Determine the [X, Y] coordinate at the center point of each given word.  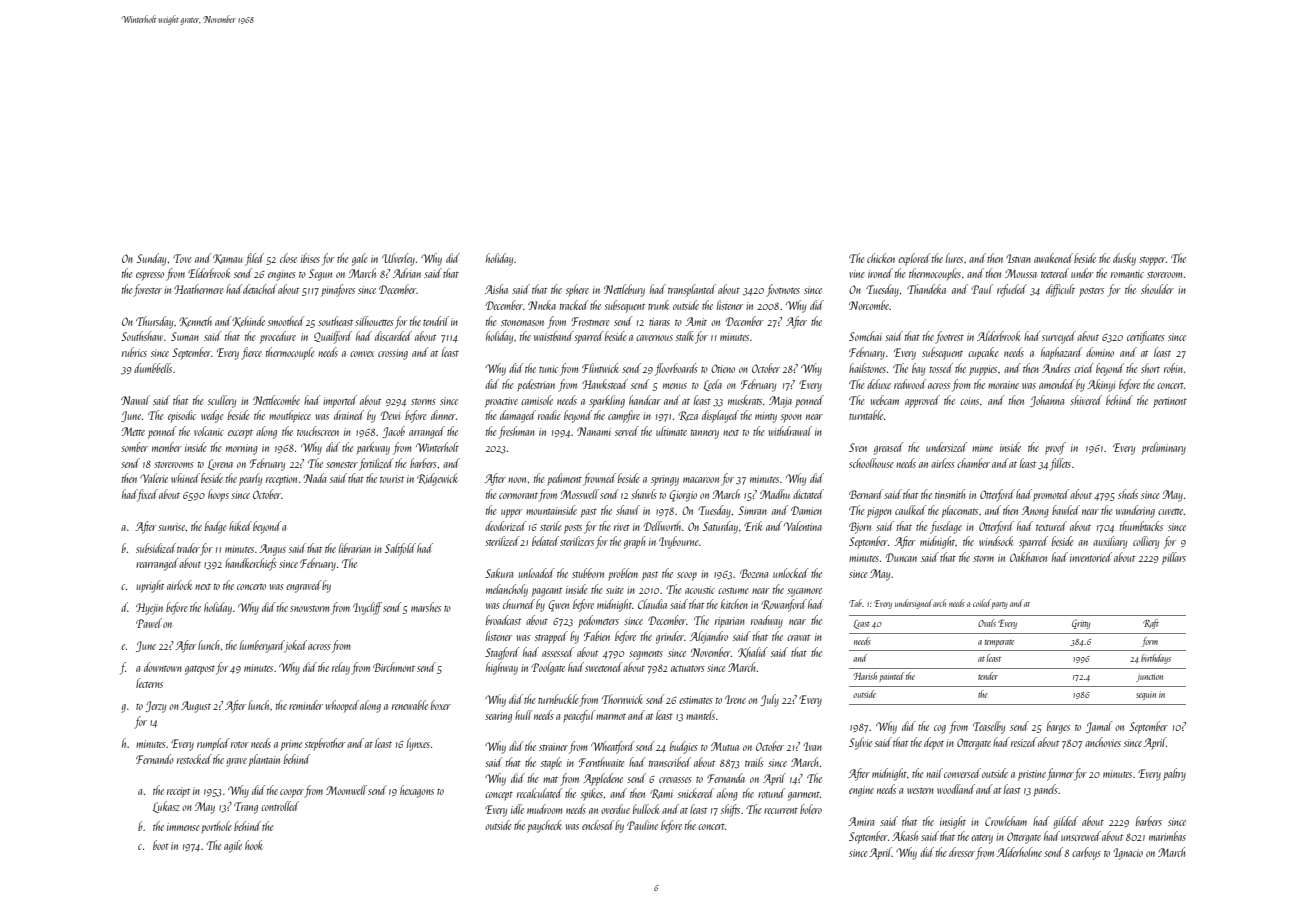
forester [147, 290]
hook [254, 845]
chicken [881, 258]
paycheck [544, 826]
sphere [577, 290]
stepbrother [325, 744]
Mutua [725, 746]
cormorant [518, 495]
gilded [1066, 822]
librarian [355, 548]
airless [943, 463]
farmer [1060, 774]
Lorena [220, 464]
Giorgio [683, 496]
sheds [1128, 494]
